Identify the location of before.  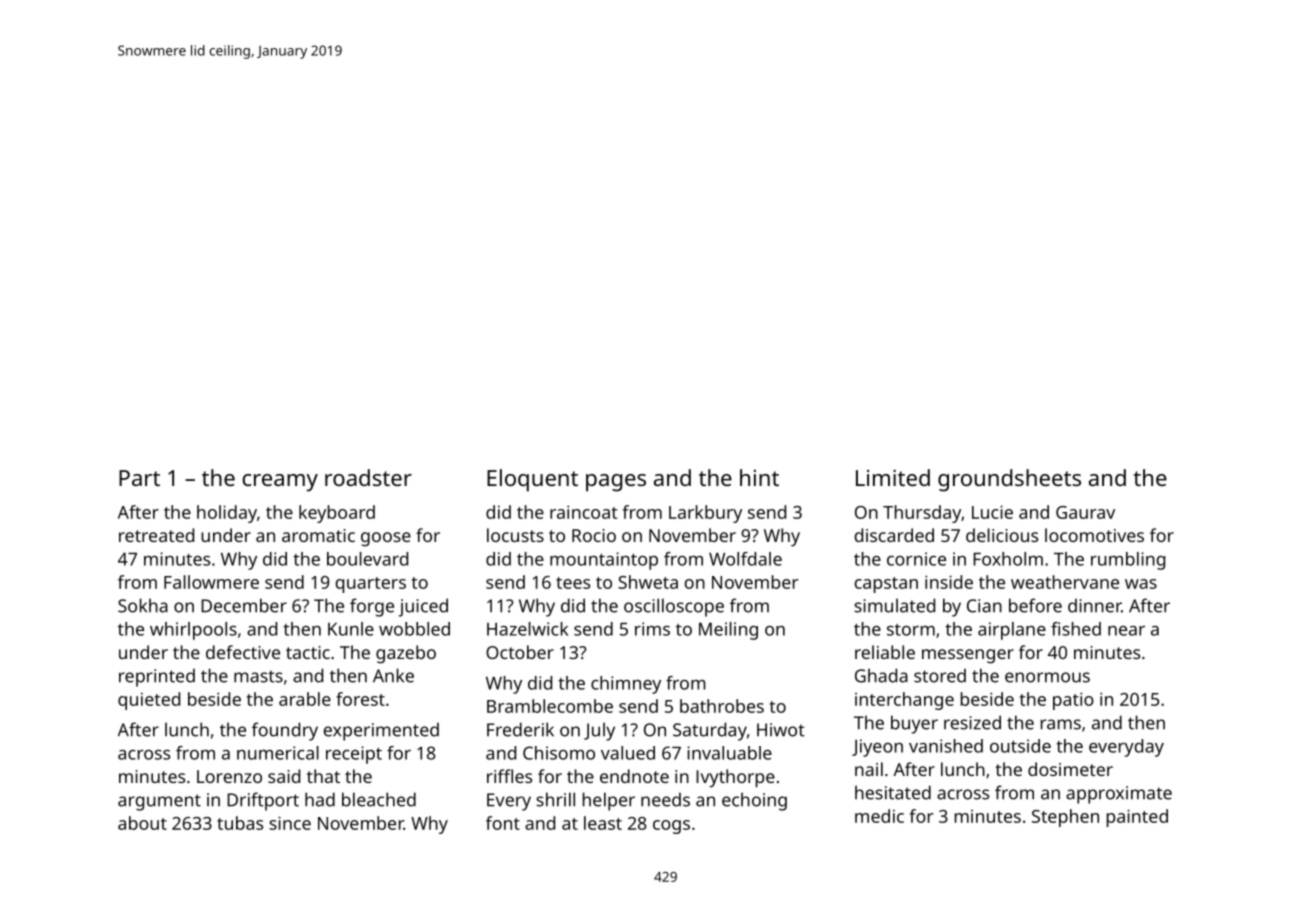
(1035, 605).
